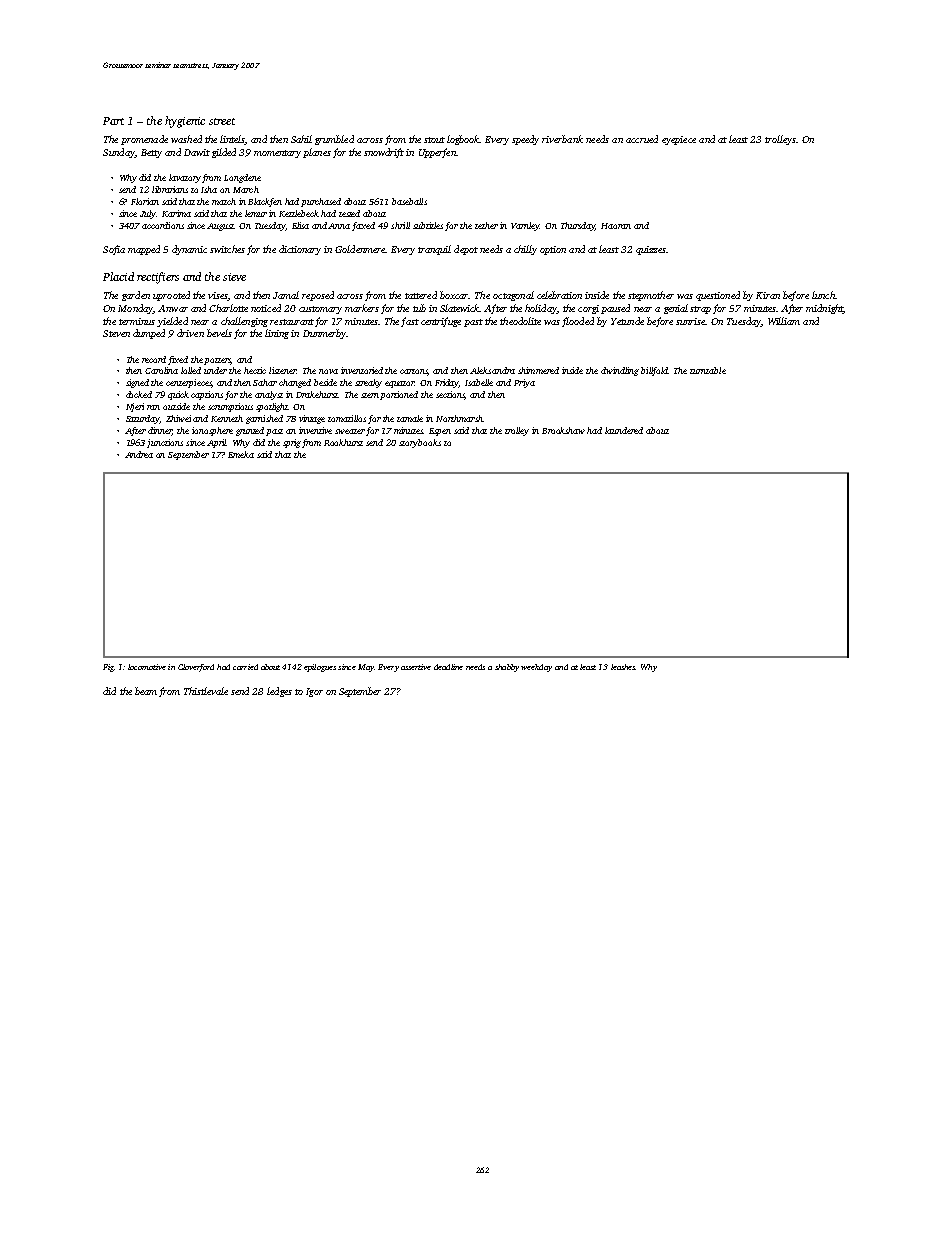 This screenshot has height=1233, width=952. Describe the element at coordinates (219, 333) in the screenshot. I see `bevels` at that location.
